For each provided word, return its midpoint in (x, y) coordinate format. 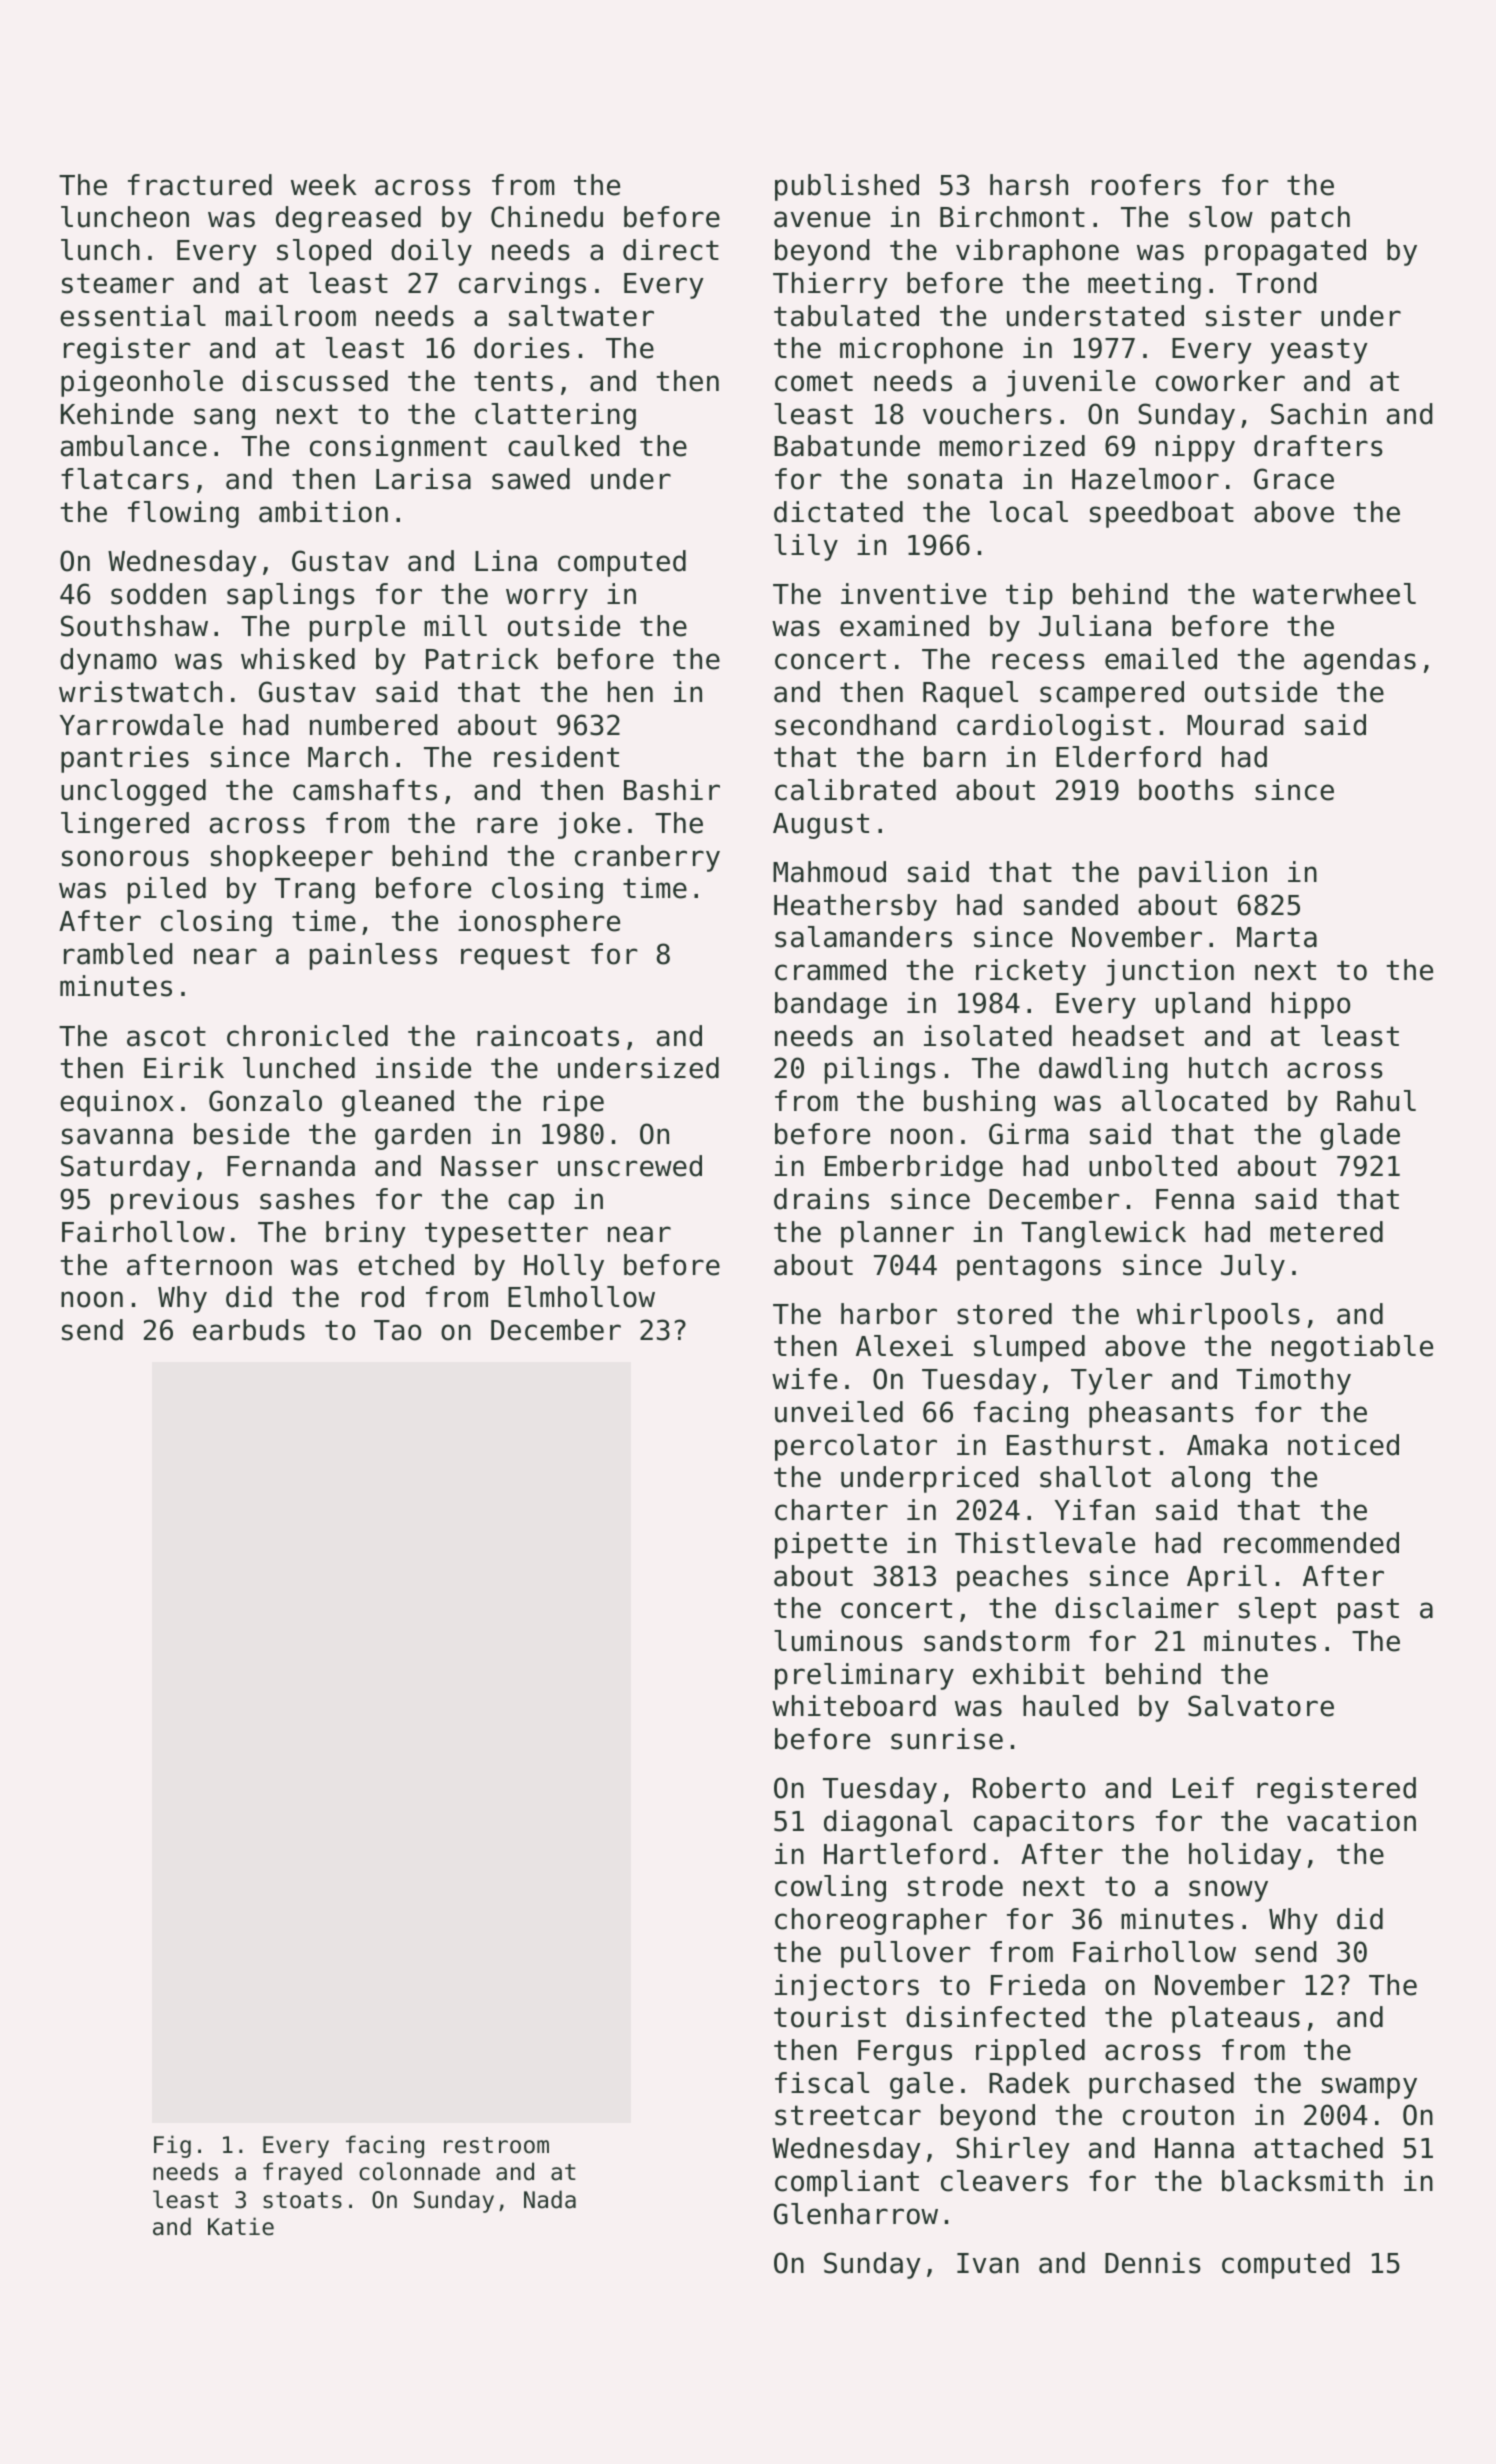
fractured (200, 185)
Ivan (988, 2263)
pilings (880, 1070)
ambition (323, 512)
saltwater (581, 316)
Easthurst (1079, 1445)
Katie (241, 2226)
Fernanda (291, 1166)
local (1029, 512)
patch (1311, 219)
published (847, 187)
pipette (831, 1545)
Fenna (1195, 1199)
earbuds (249, 1330)
